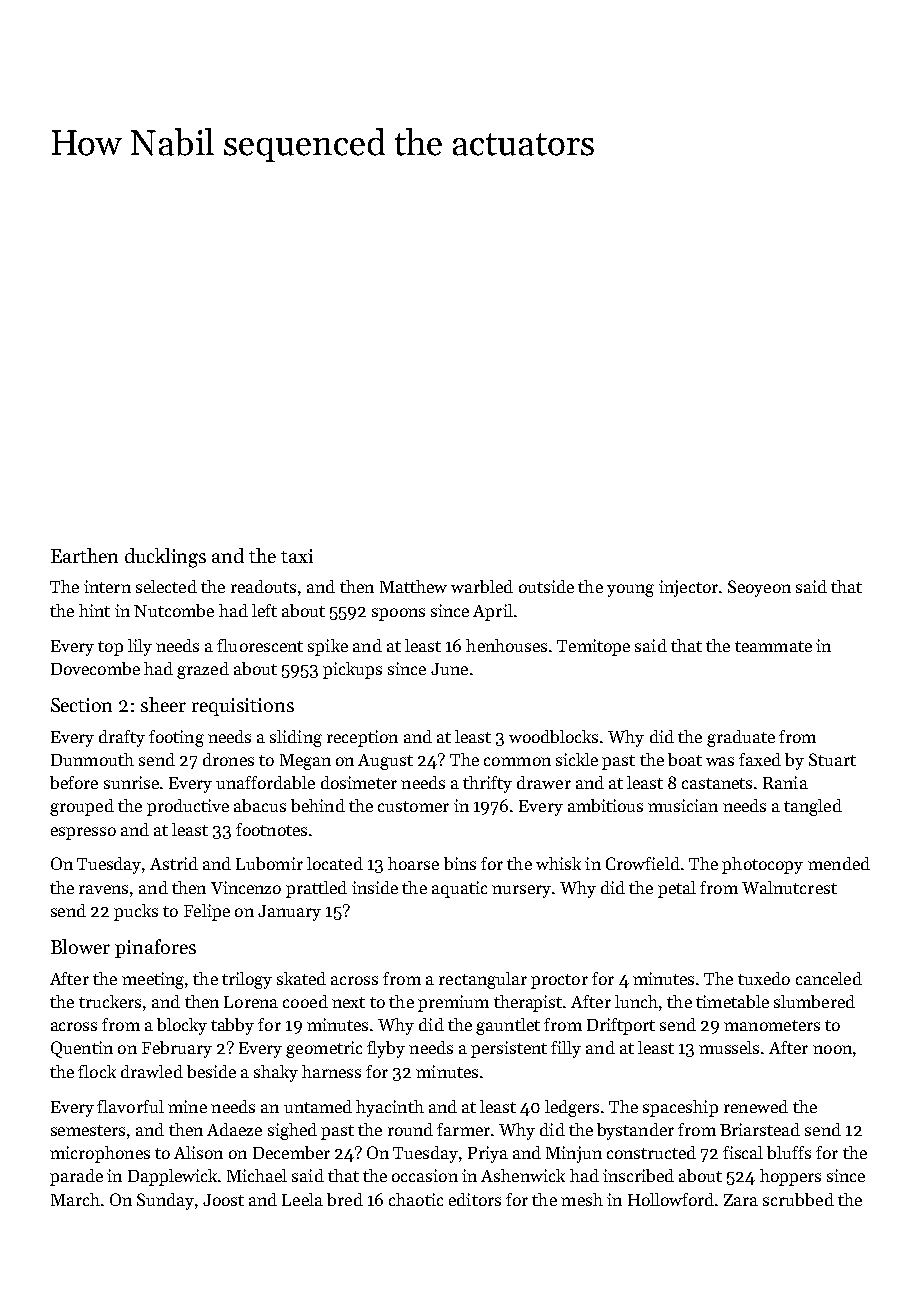 This screenshot has width=924, height=1308. Describe the element at coordinates (110, 1001) in the screenshot. I see `truckers` at that location.
